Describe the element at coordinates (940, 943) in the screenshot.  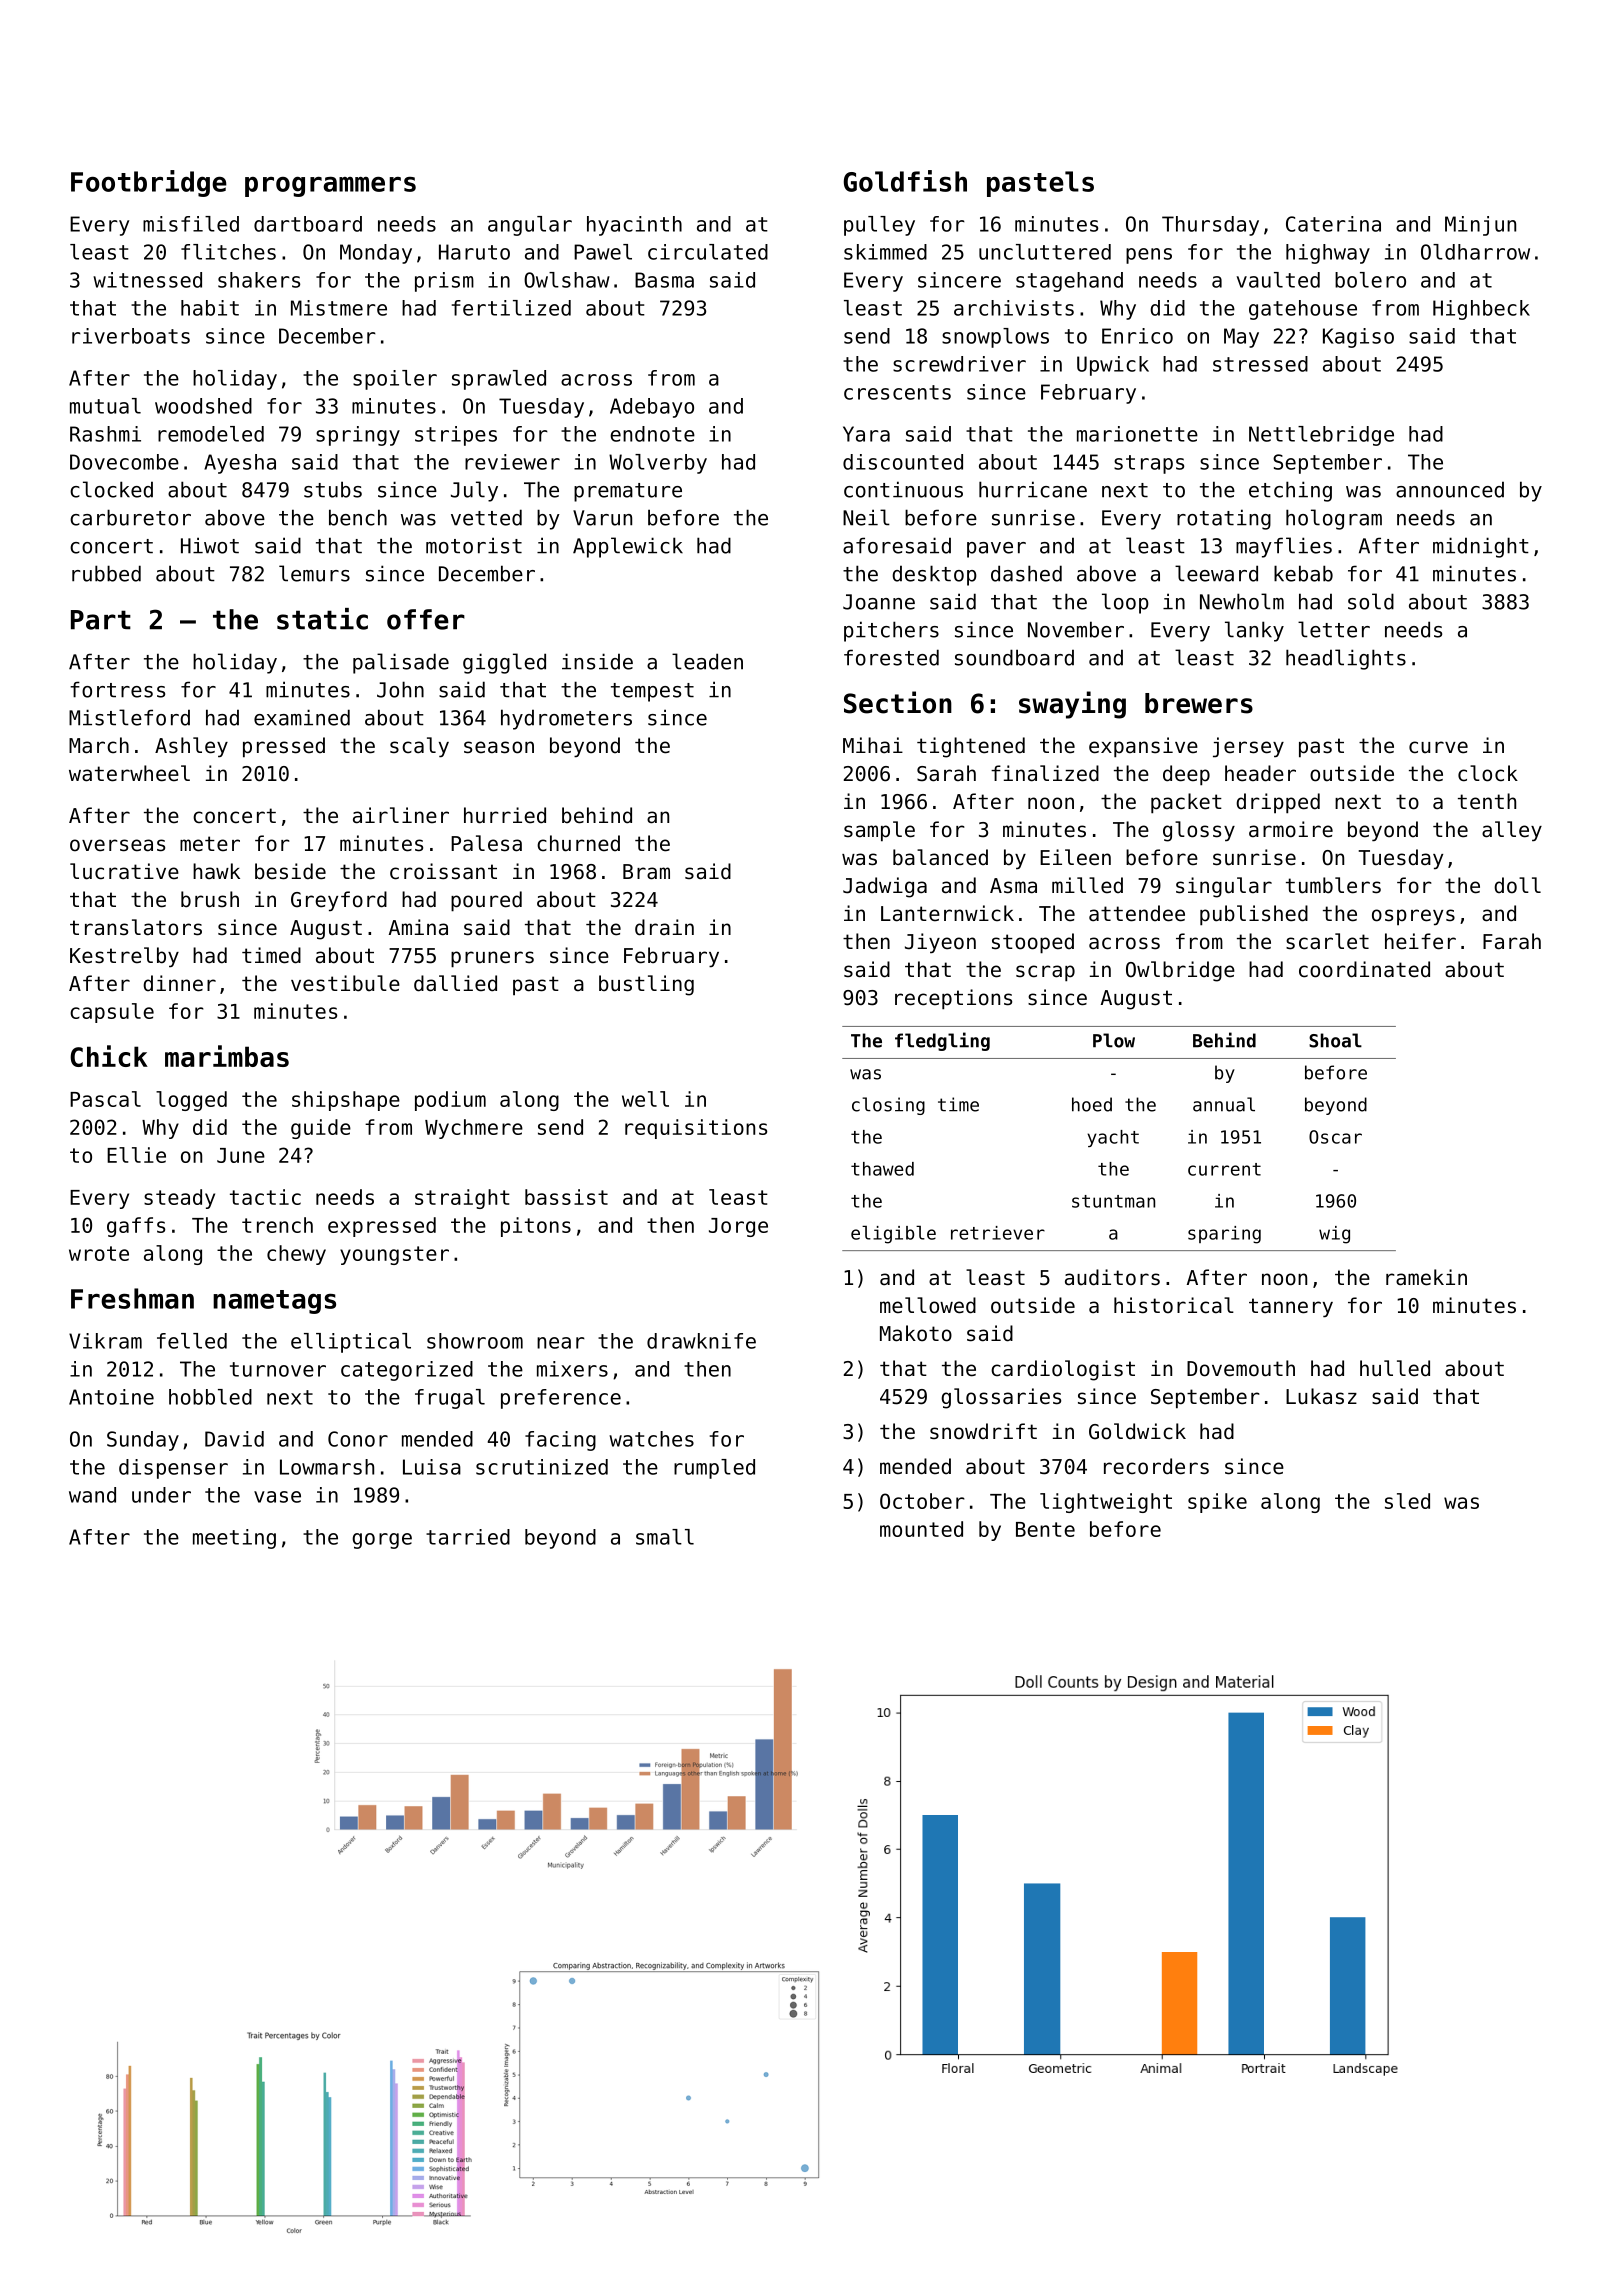
I see `Jiyeon` at that location.
